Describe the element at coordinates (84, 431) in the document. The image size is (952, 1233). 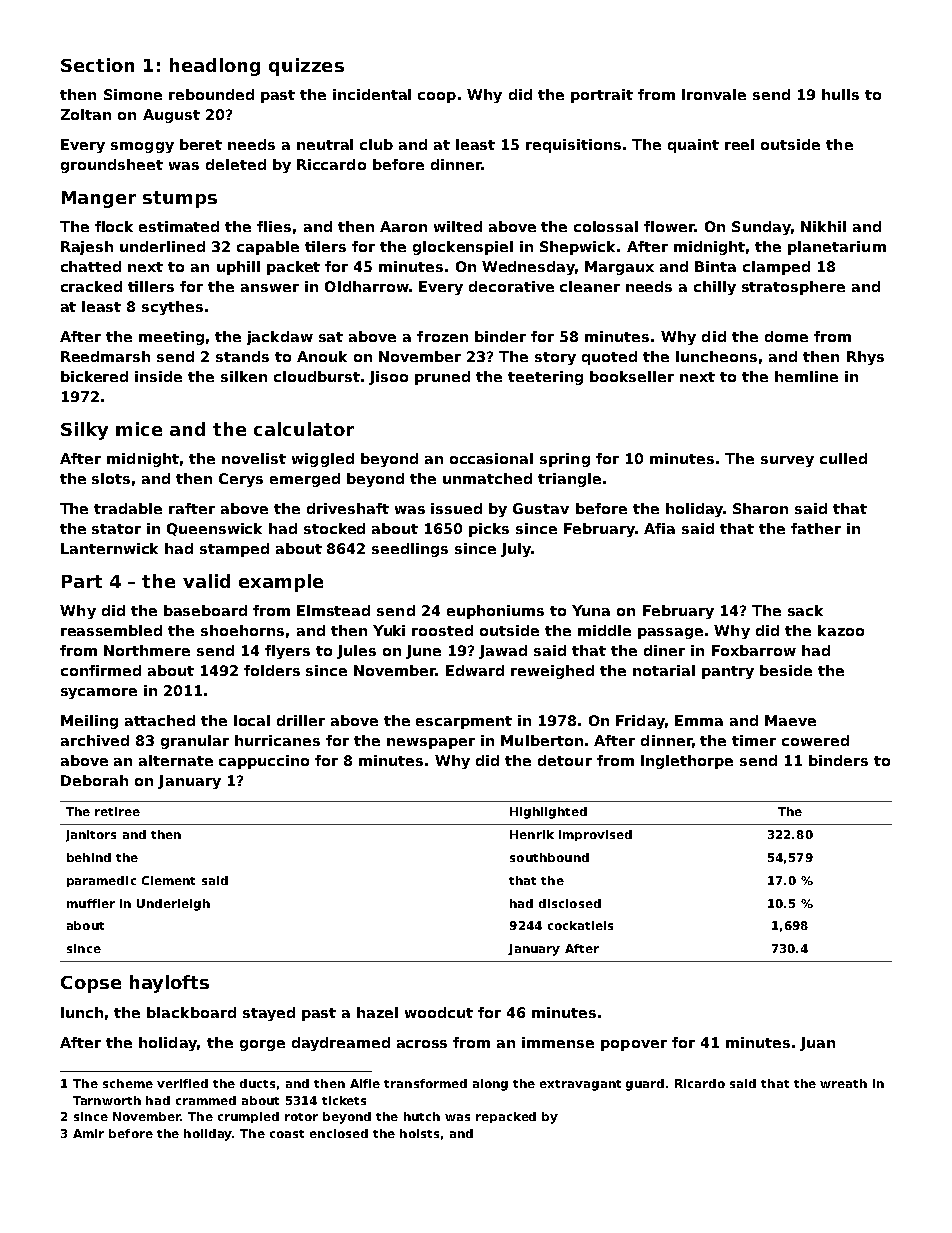
I see `Silky` at that location.
